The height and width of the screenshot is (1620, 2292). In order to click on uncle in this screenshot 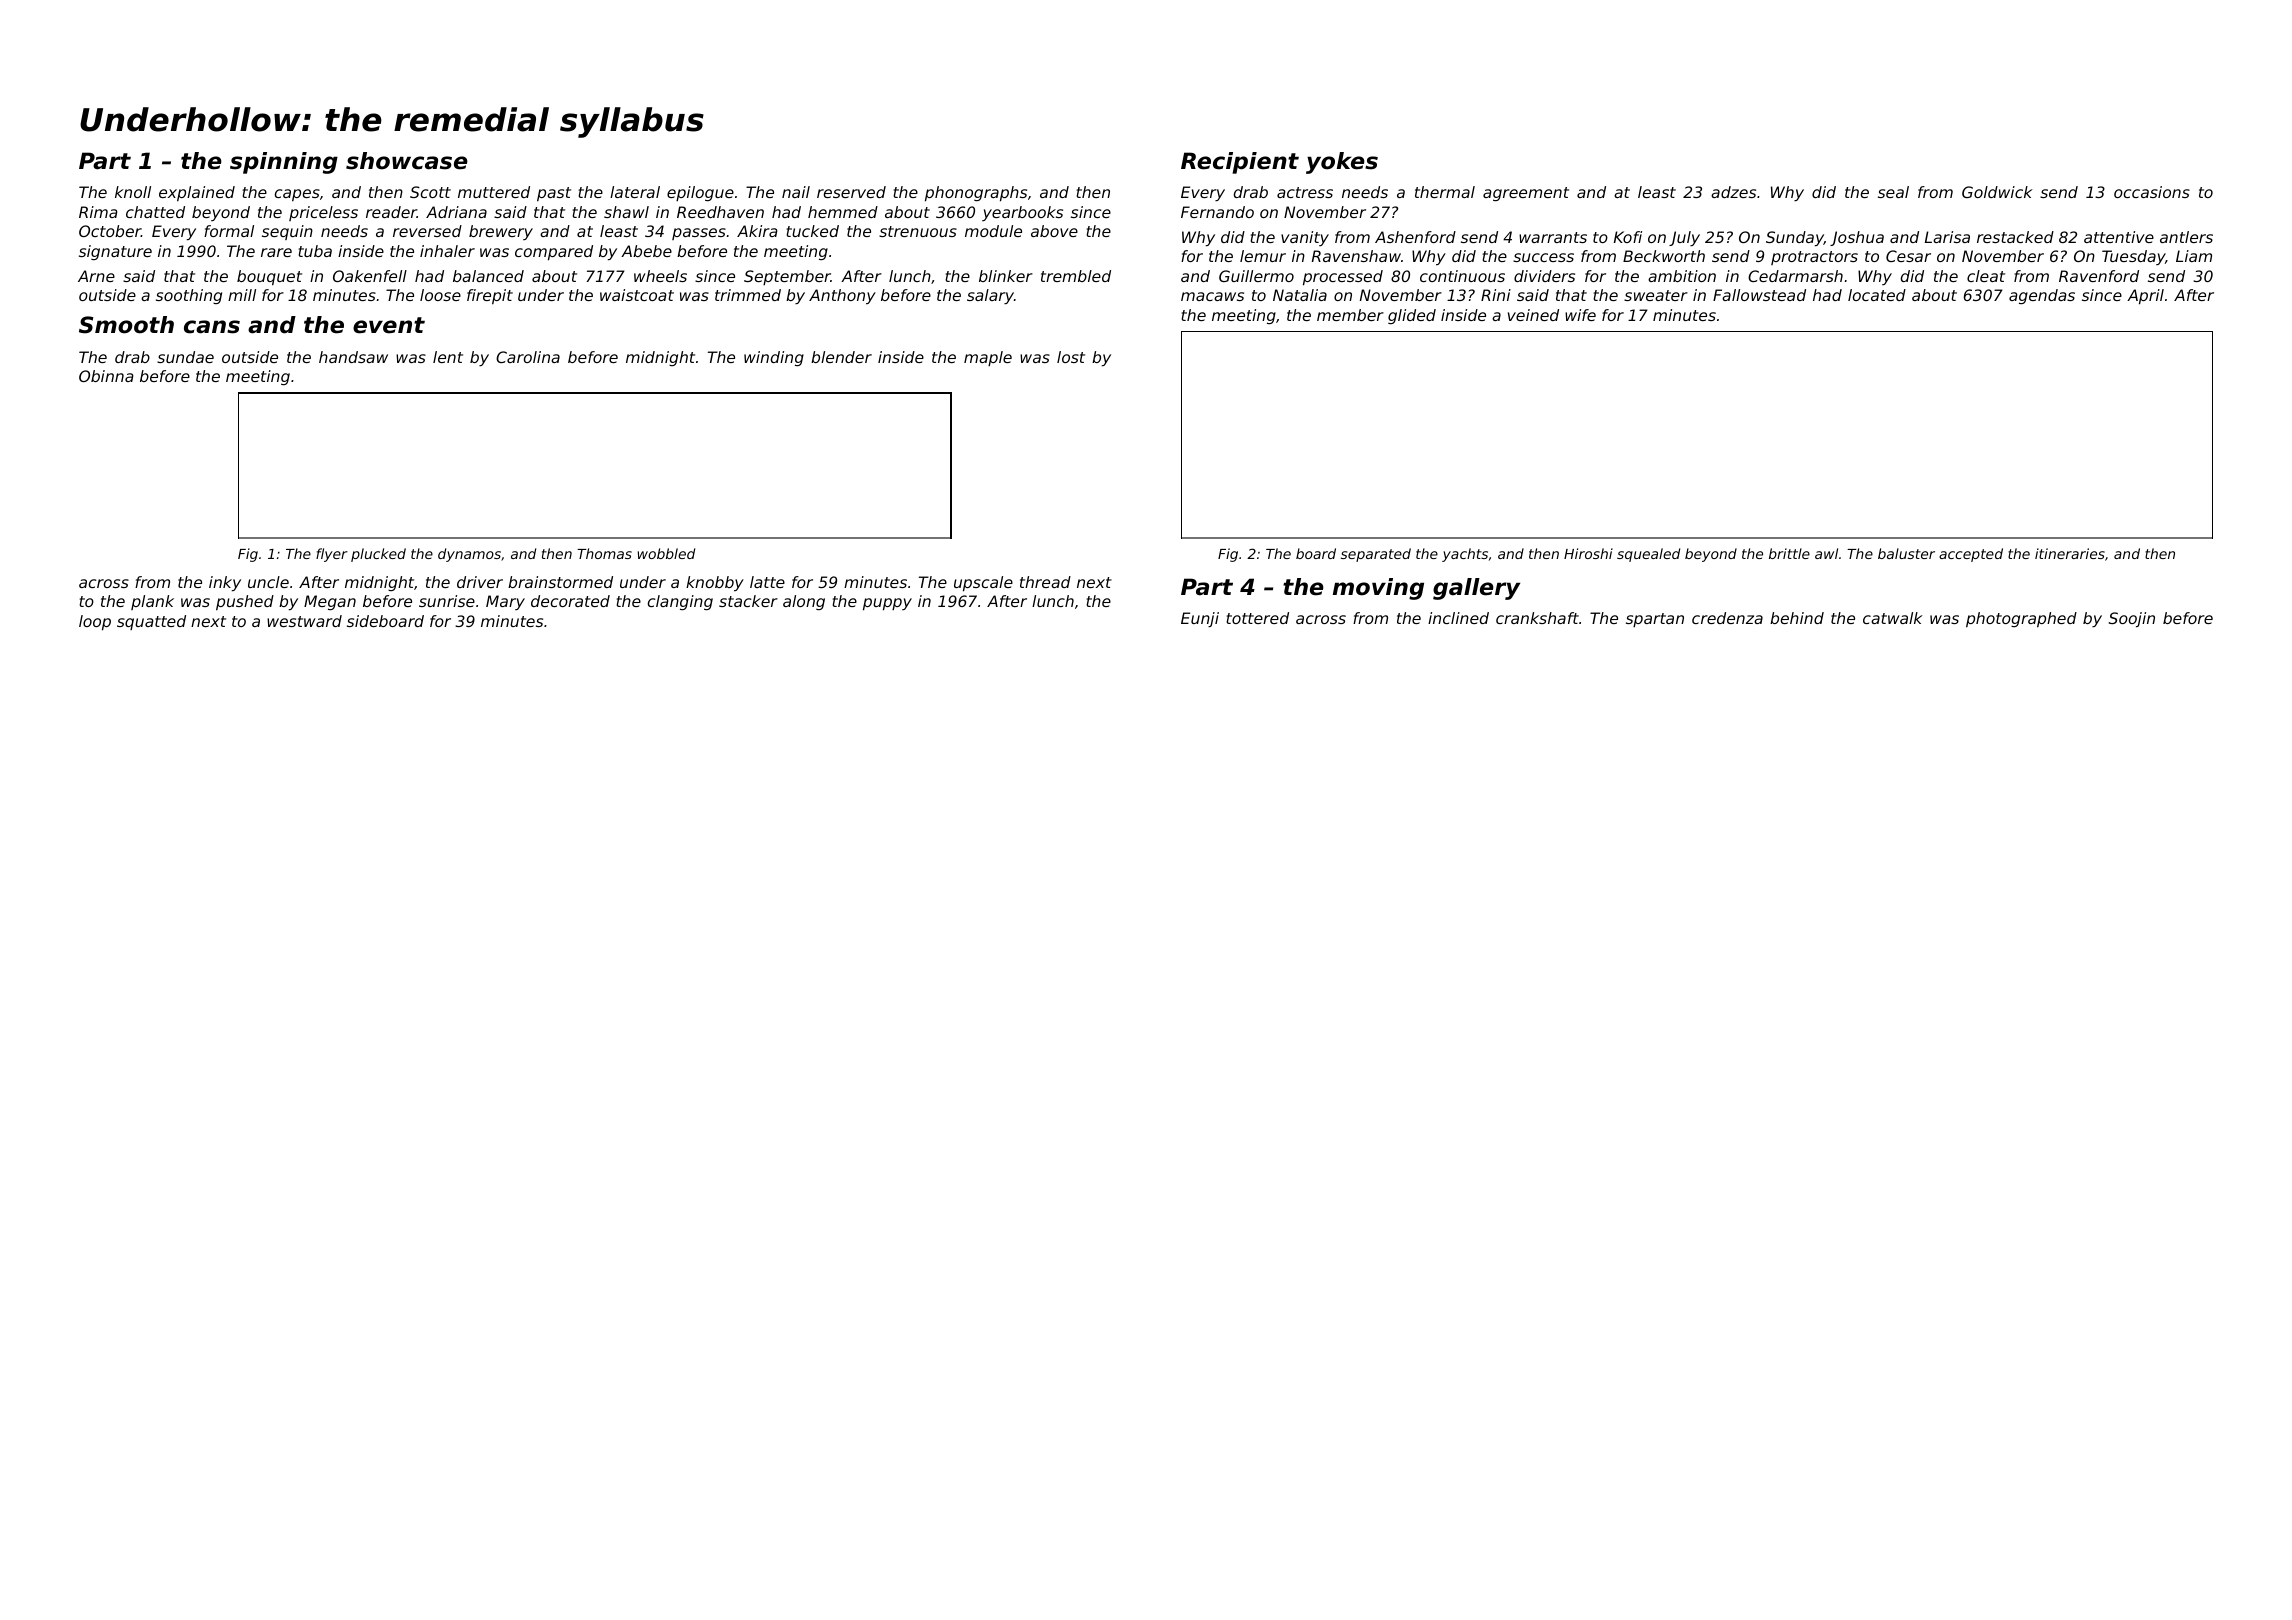, I will do `click(268, 582)`.
